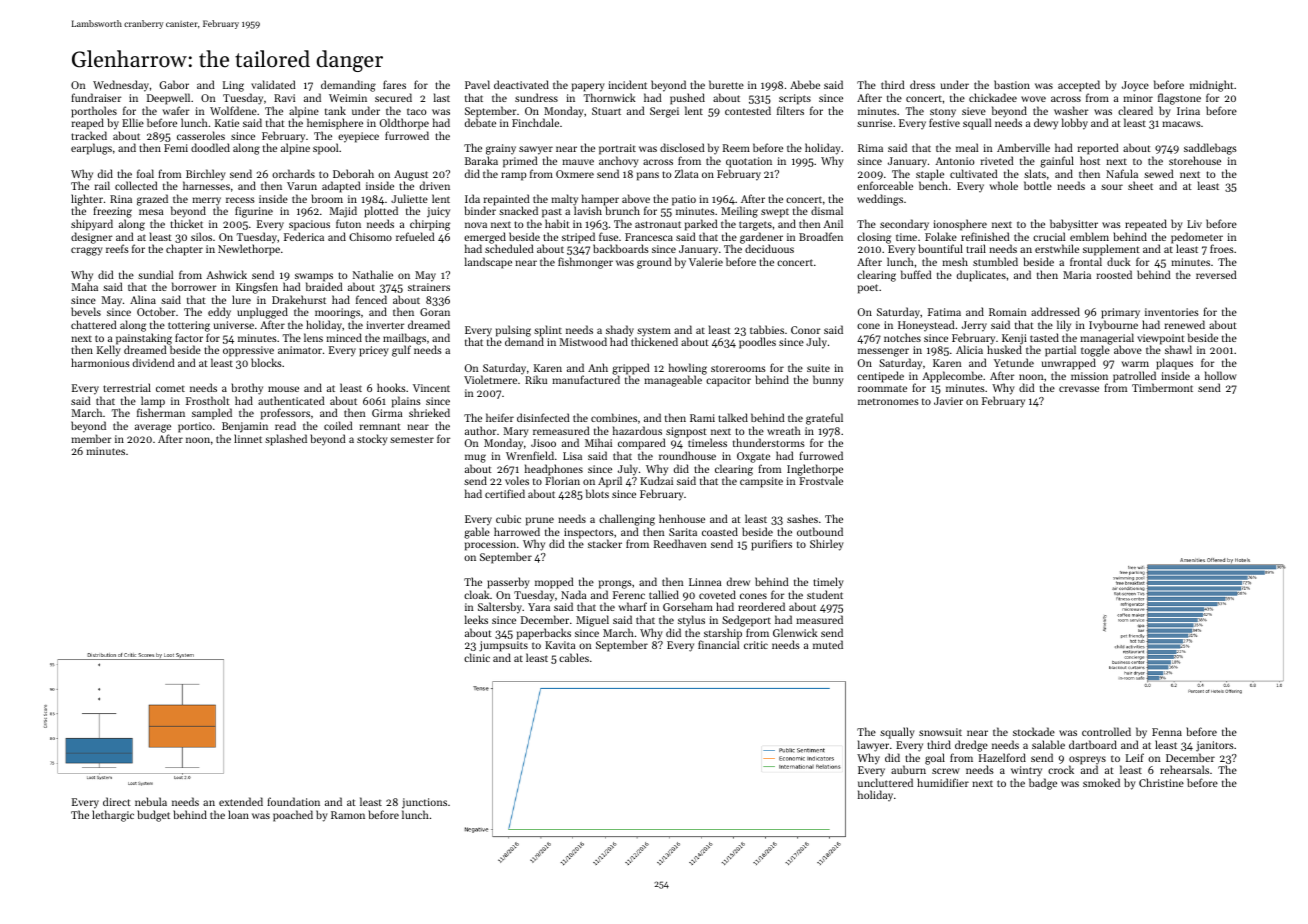 This screenshot has height=924, width=1308. Describe the element at coordinates (943, 782) in the screenshot. I see `humidifier` at that location.
